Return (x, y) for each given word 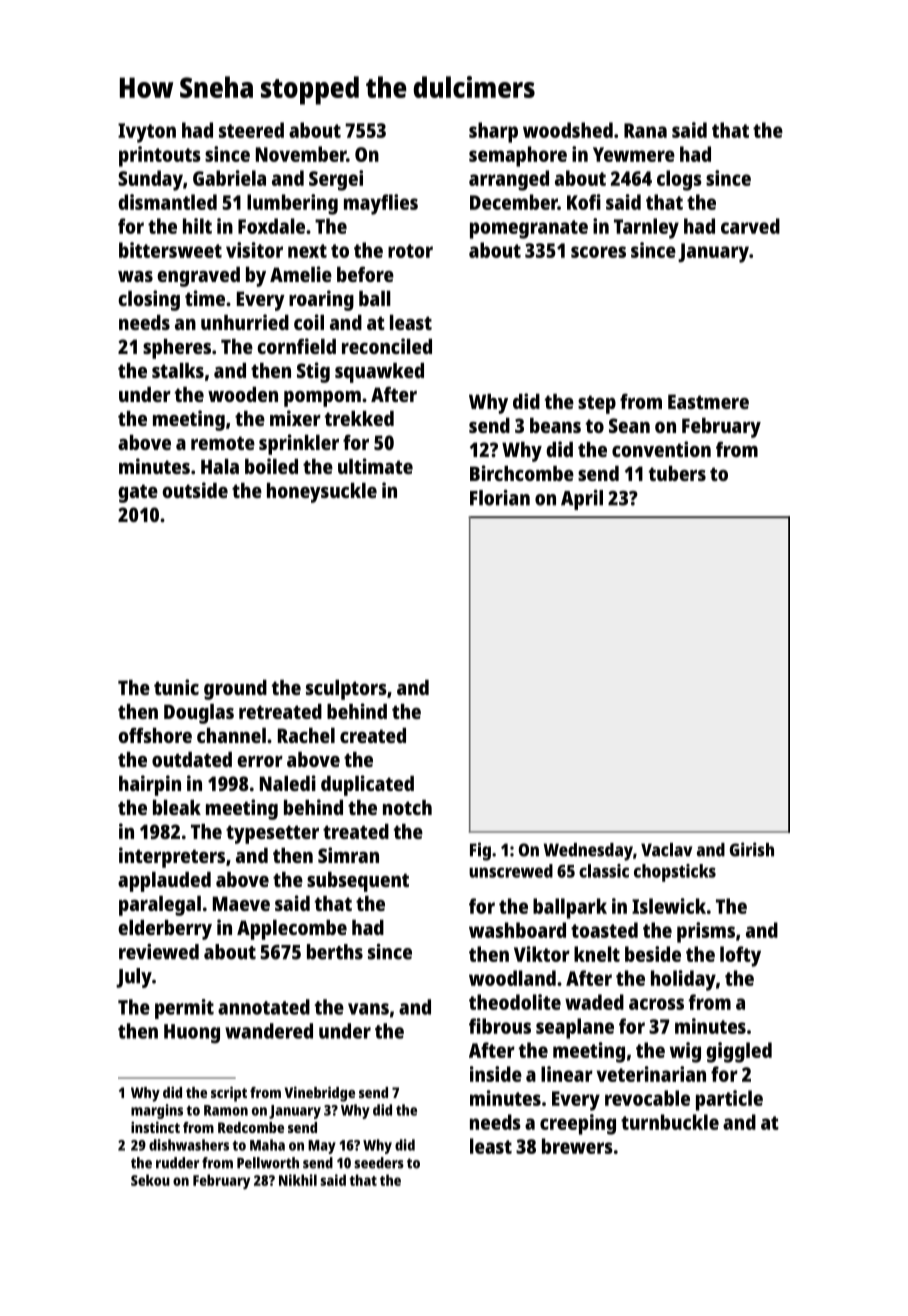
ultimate (375, 466)
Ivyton (147, 133)
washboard (517, 930)
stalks (178, 370)
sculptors (346, 690)
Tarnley (646, 228)
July (134, 978)
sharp (493, 132)
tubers (677, 473)
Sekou (150, 1180)
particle (729, 1100)
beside (653, 954)
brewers (577, 1146)
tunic (176, 687)
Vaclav (666, 850)
